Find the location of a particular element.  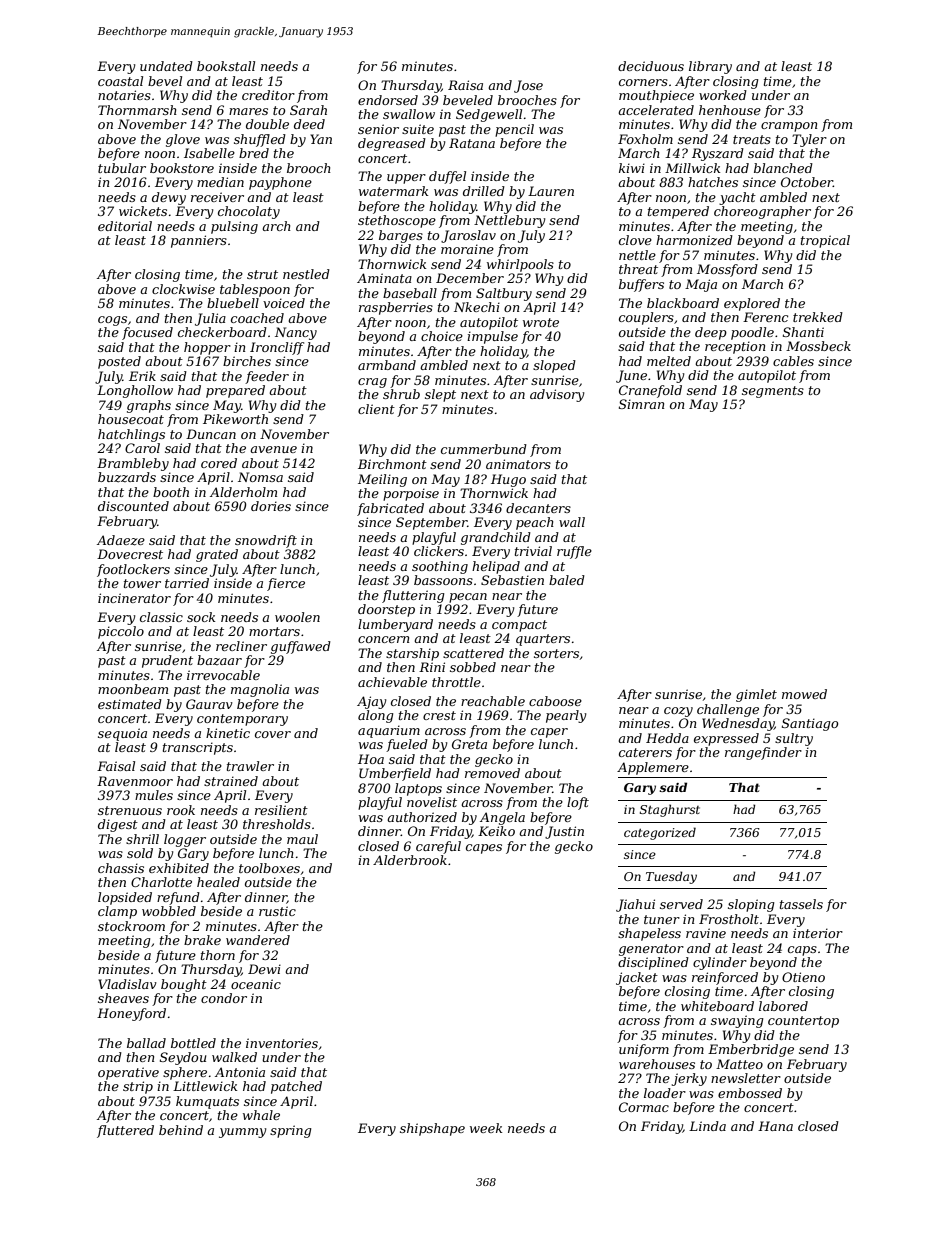

library is located at coordinates (710, 67).
